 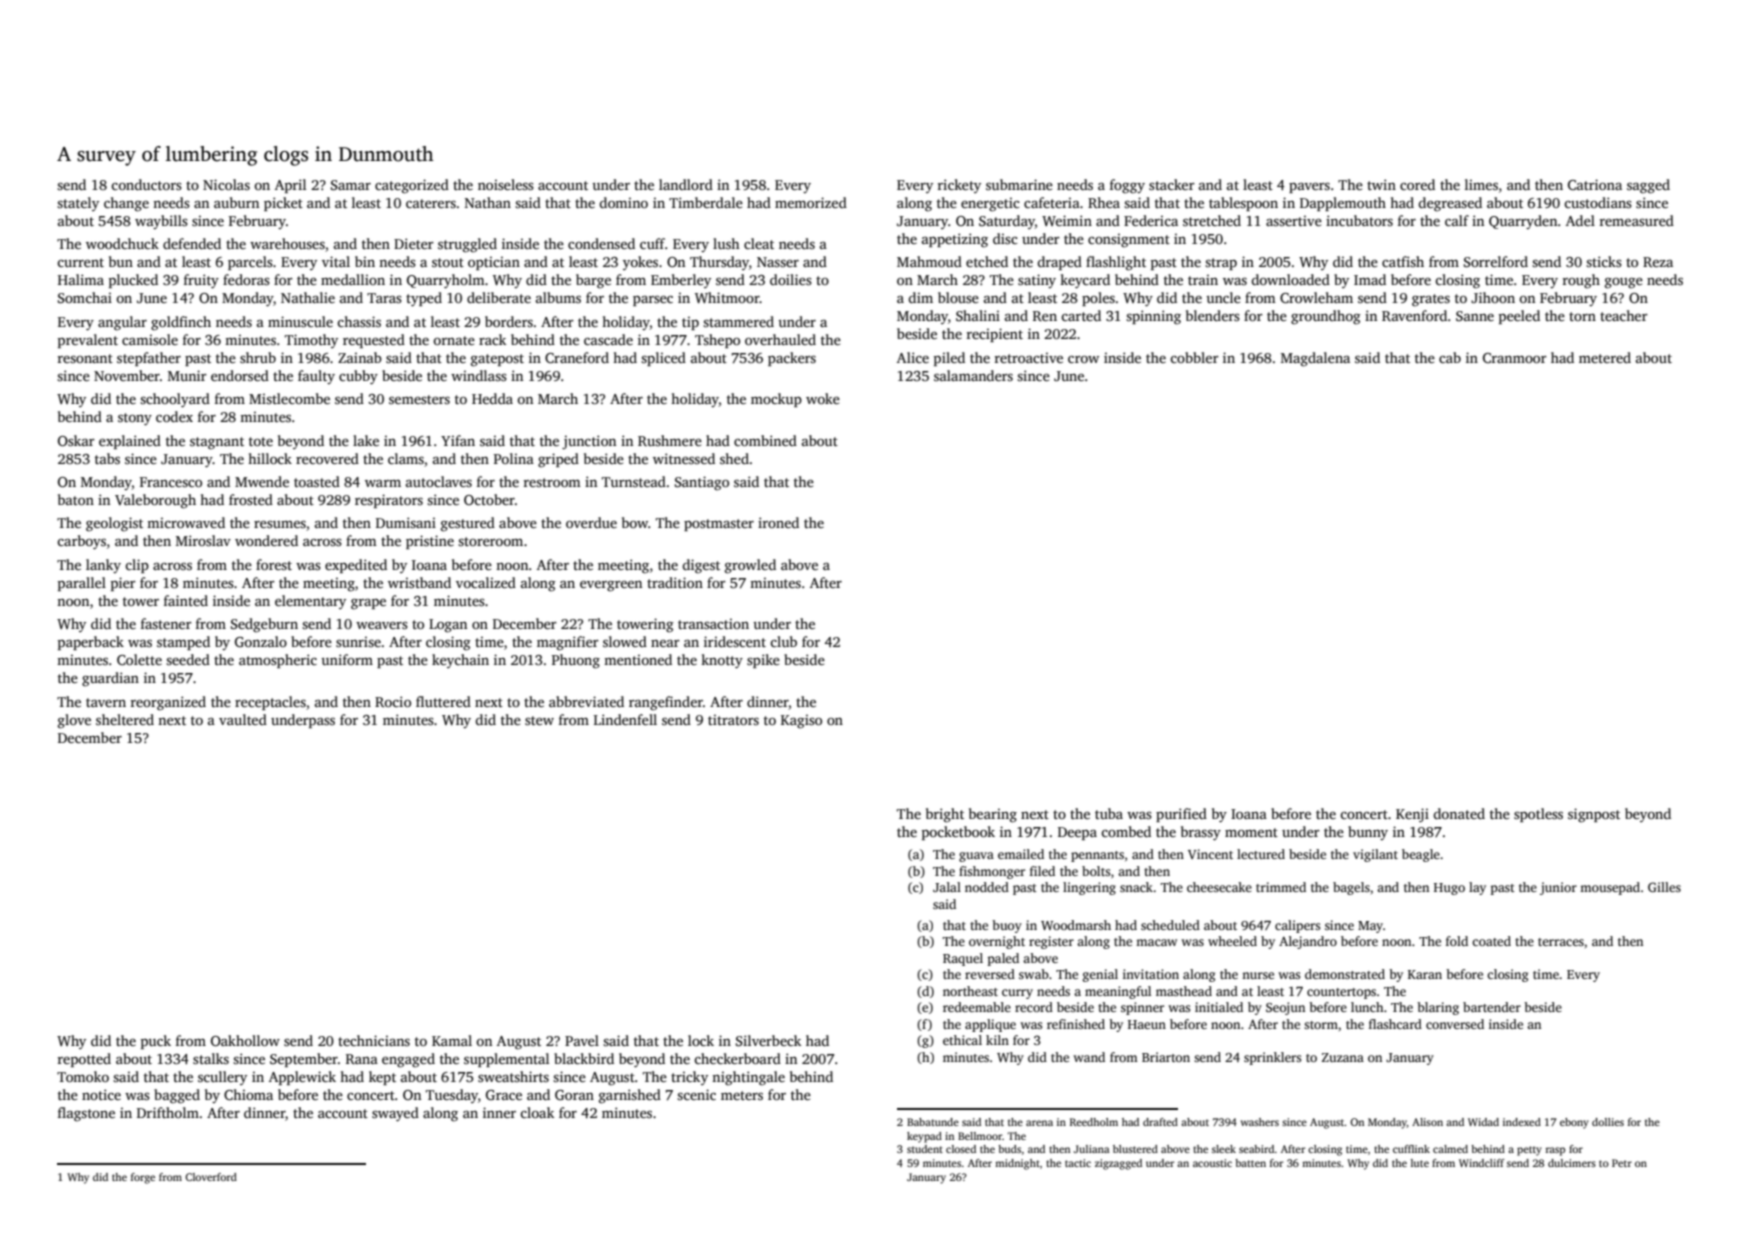 I want to click on Babatunde, so click(x=933, y=1122).
